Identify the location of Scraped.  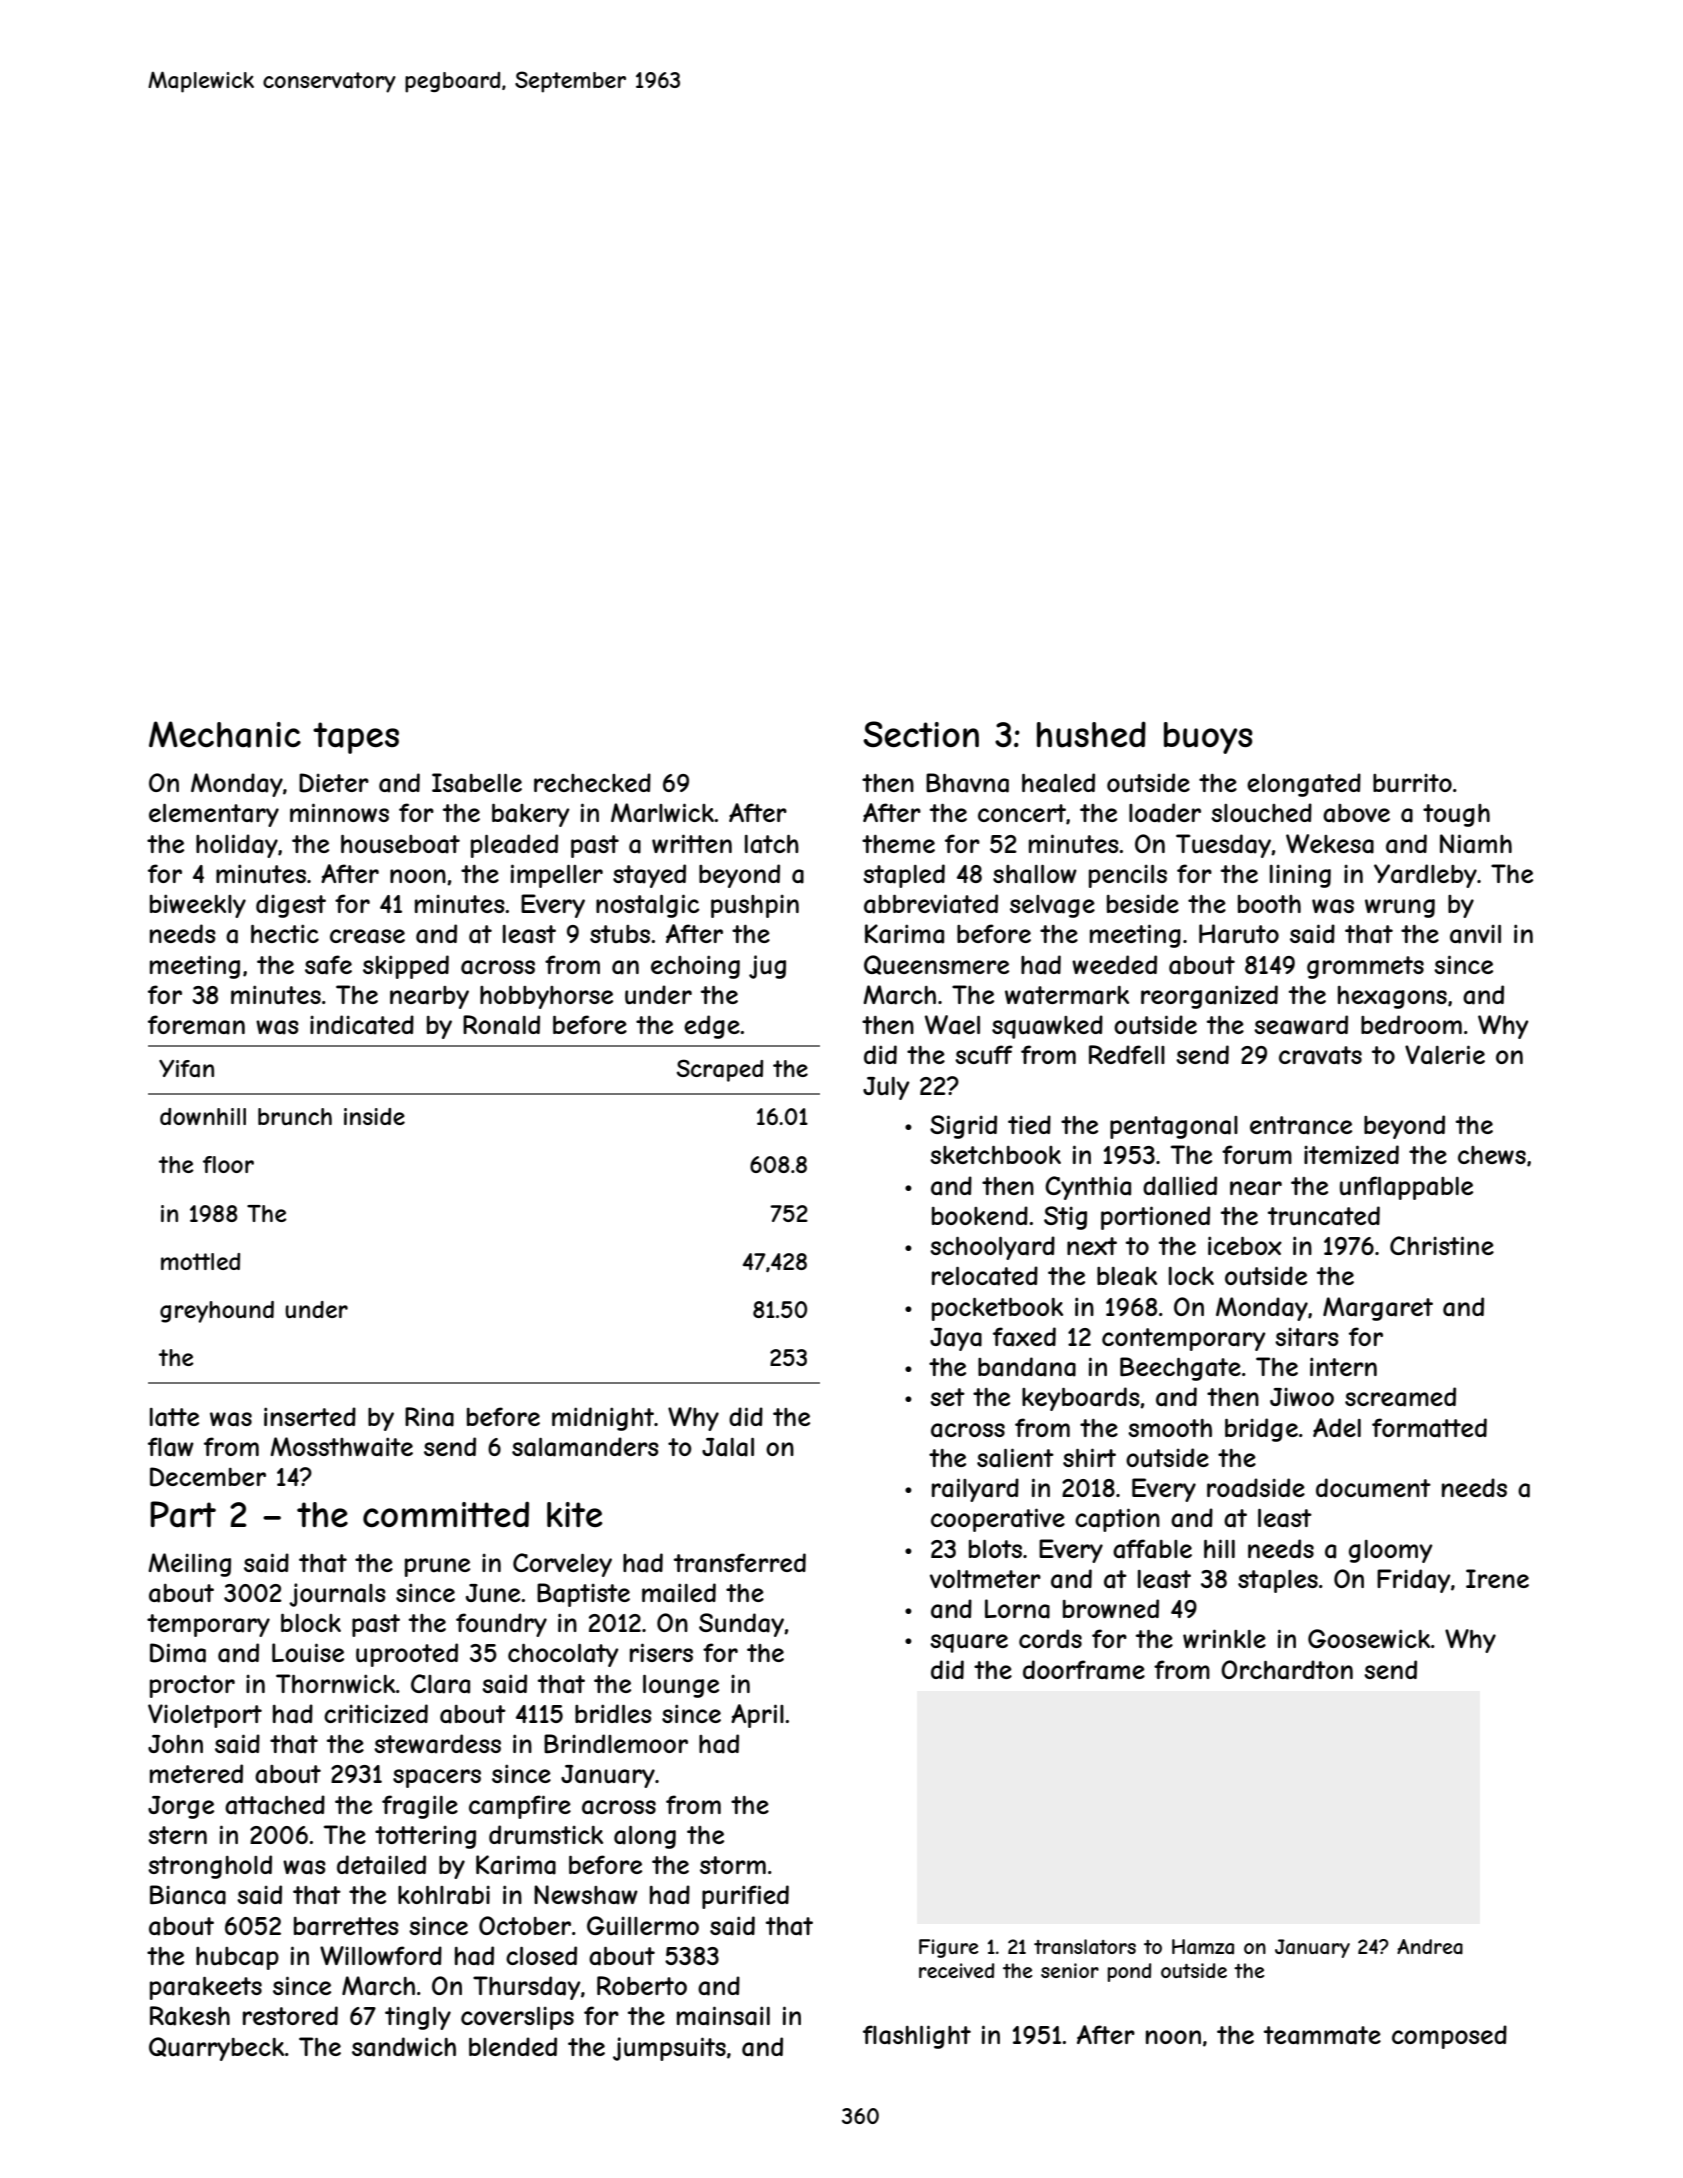
(720, 1070).
